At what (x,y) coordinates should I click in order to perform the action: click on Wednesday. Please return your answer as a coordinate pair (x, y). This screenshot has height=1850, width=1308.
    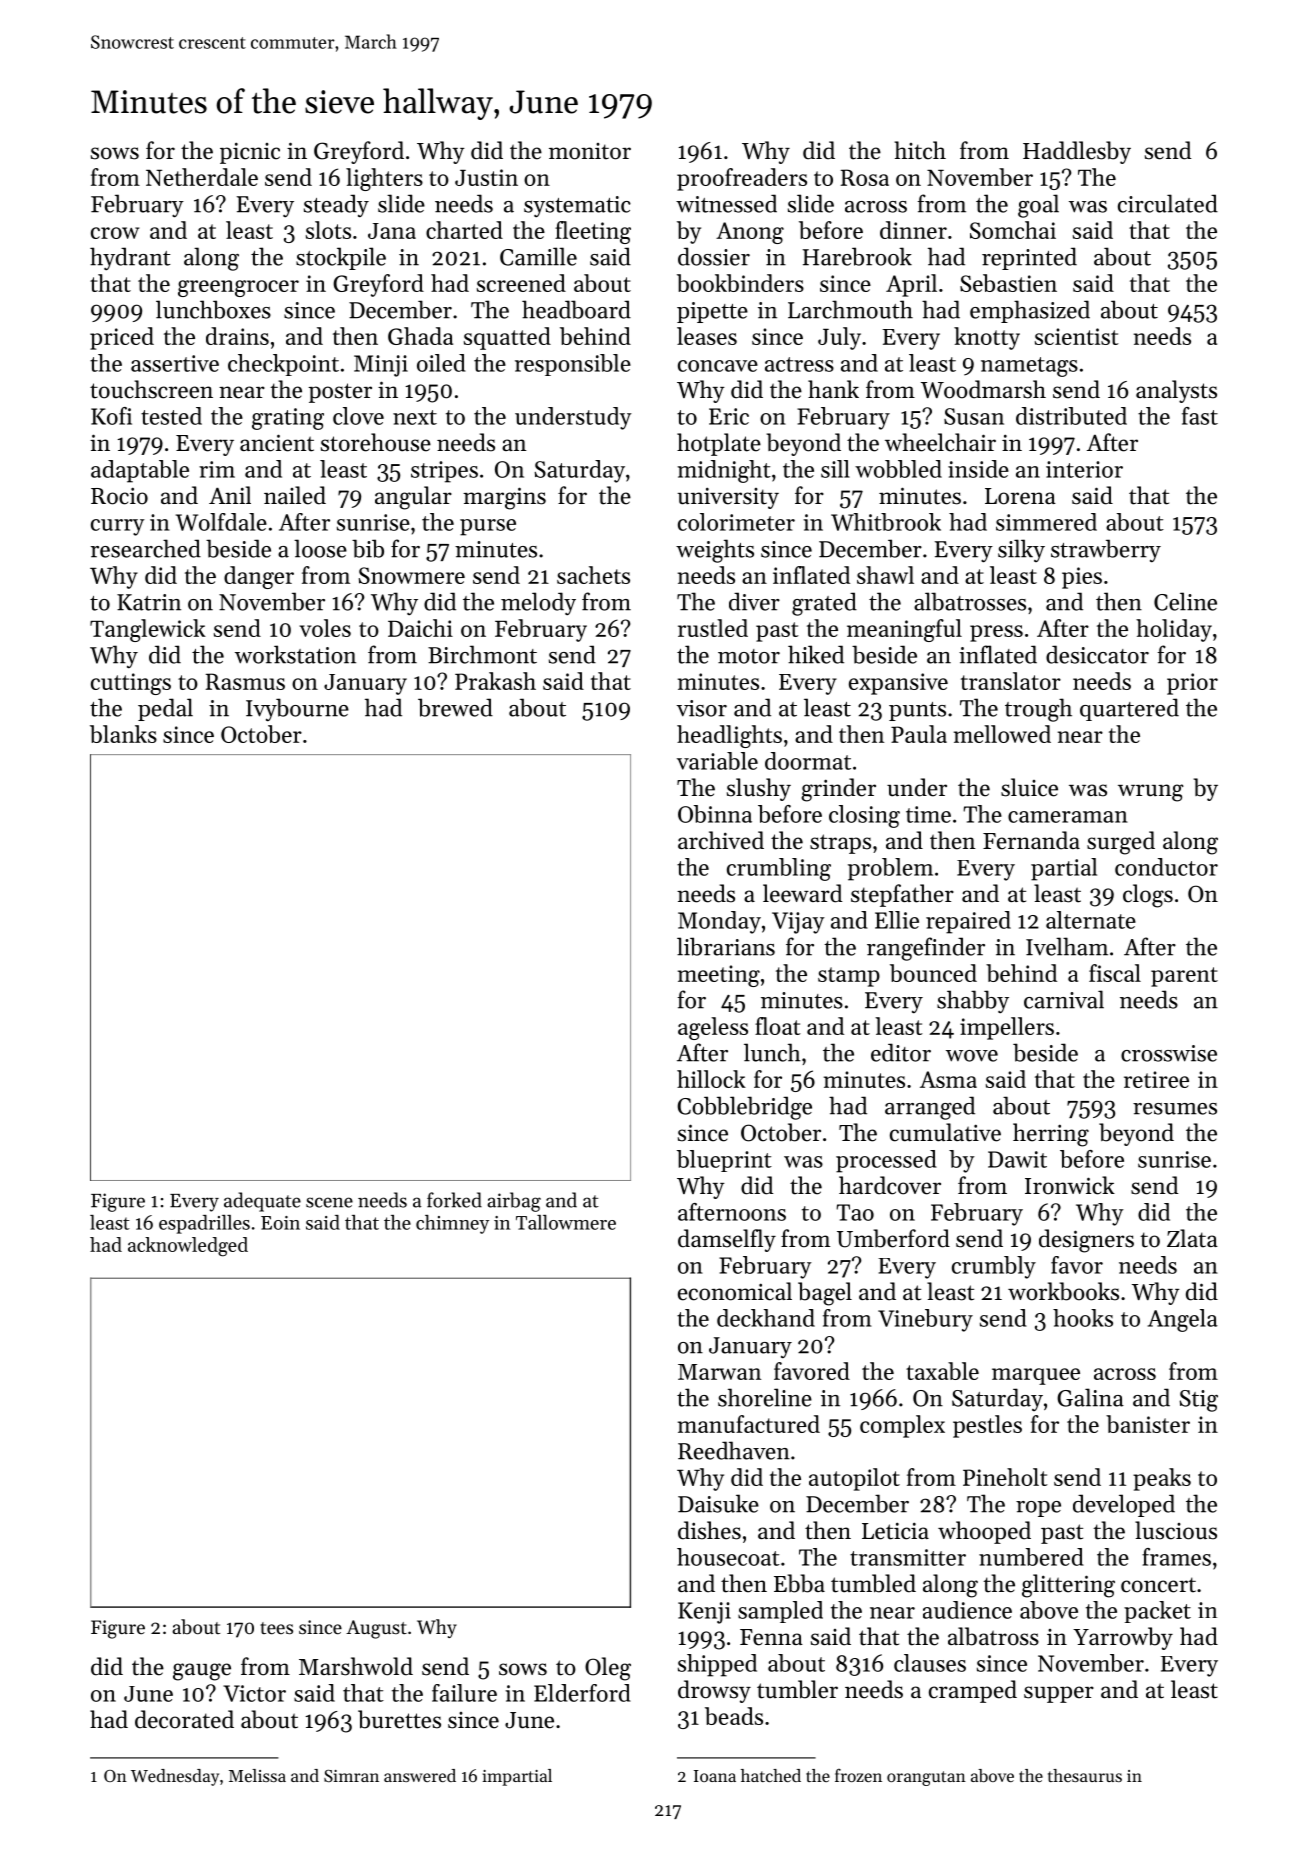
    Looking at the image, I should click on (175, 1777).
